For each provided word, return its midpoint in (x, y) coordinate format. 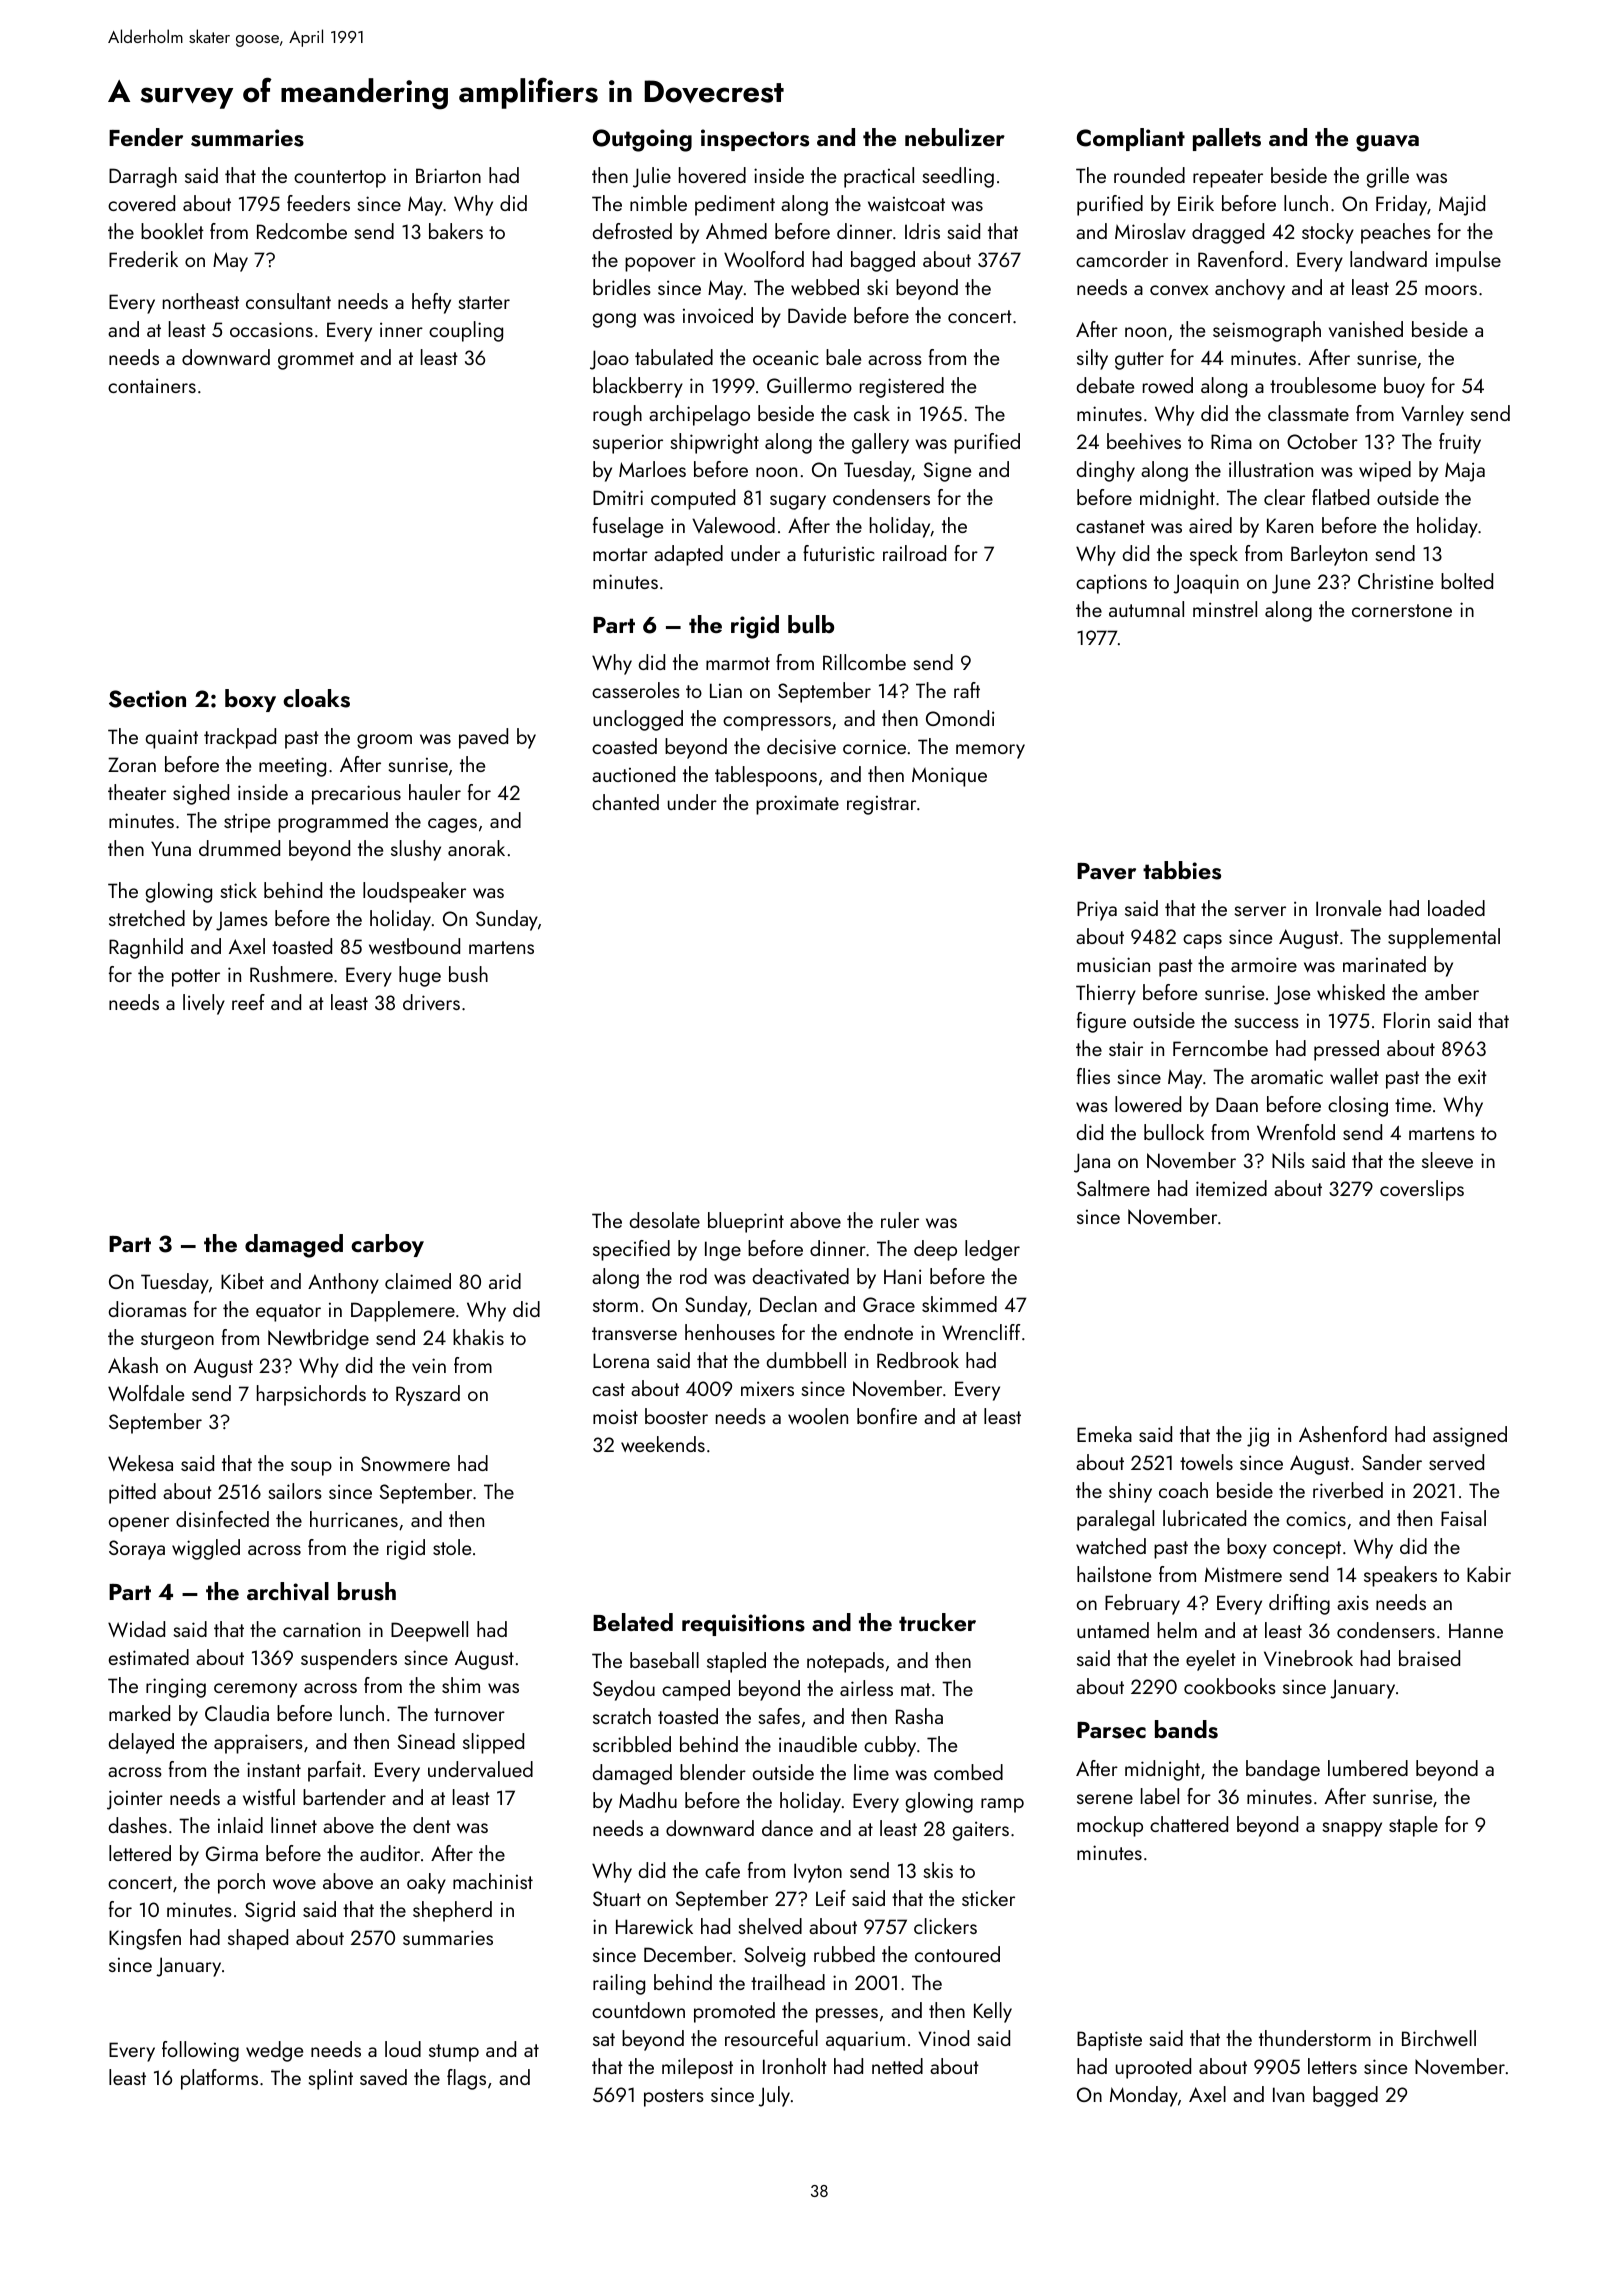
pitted (132, 1493)
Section (147, 699)
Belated (633, 1622)
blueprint (746, 1222)
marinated (1384, 964)
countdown (638, 2010)
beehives (1144, 441)
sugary (798, 502)
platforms (219, 2079)
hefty (431, 303)
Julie (652, 177)
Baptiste (1109, 2041)
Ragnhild (146, 948)
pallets (1227, 139)
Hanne (1476, 1630)
